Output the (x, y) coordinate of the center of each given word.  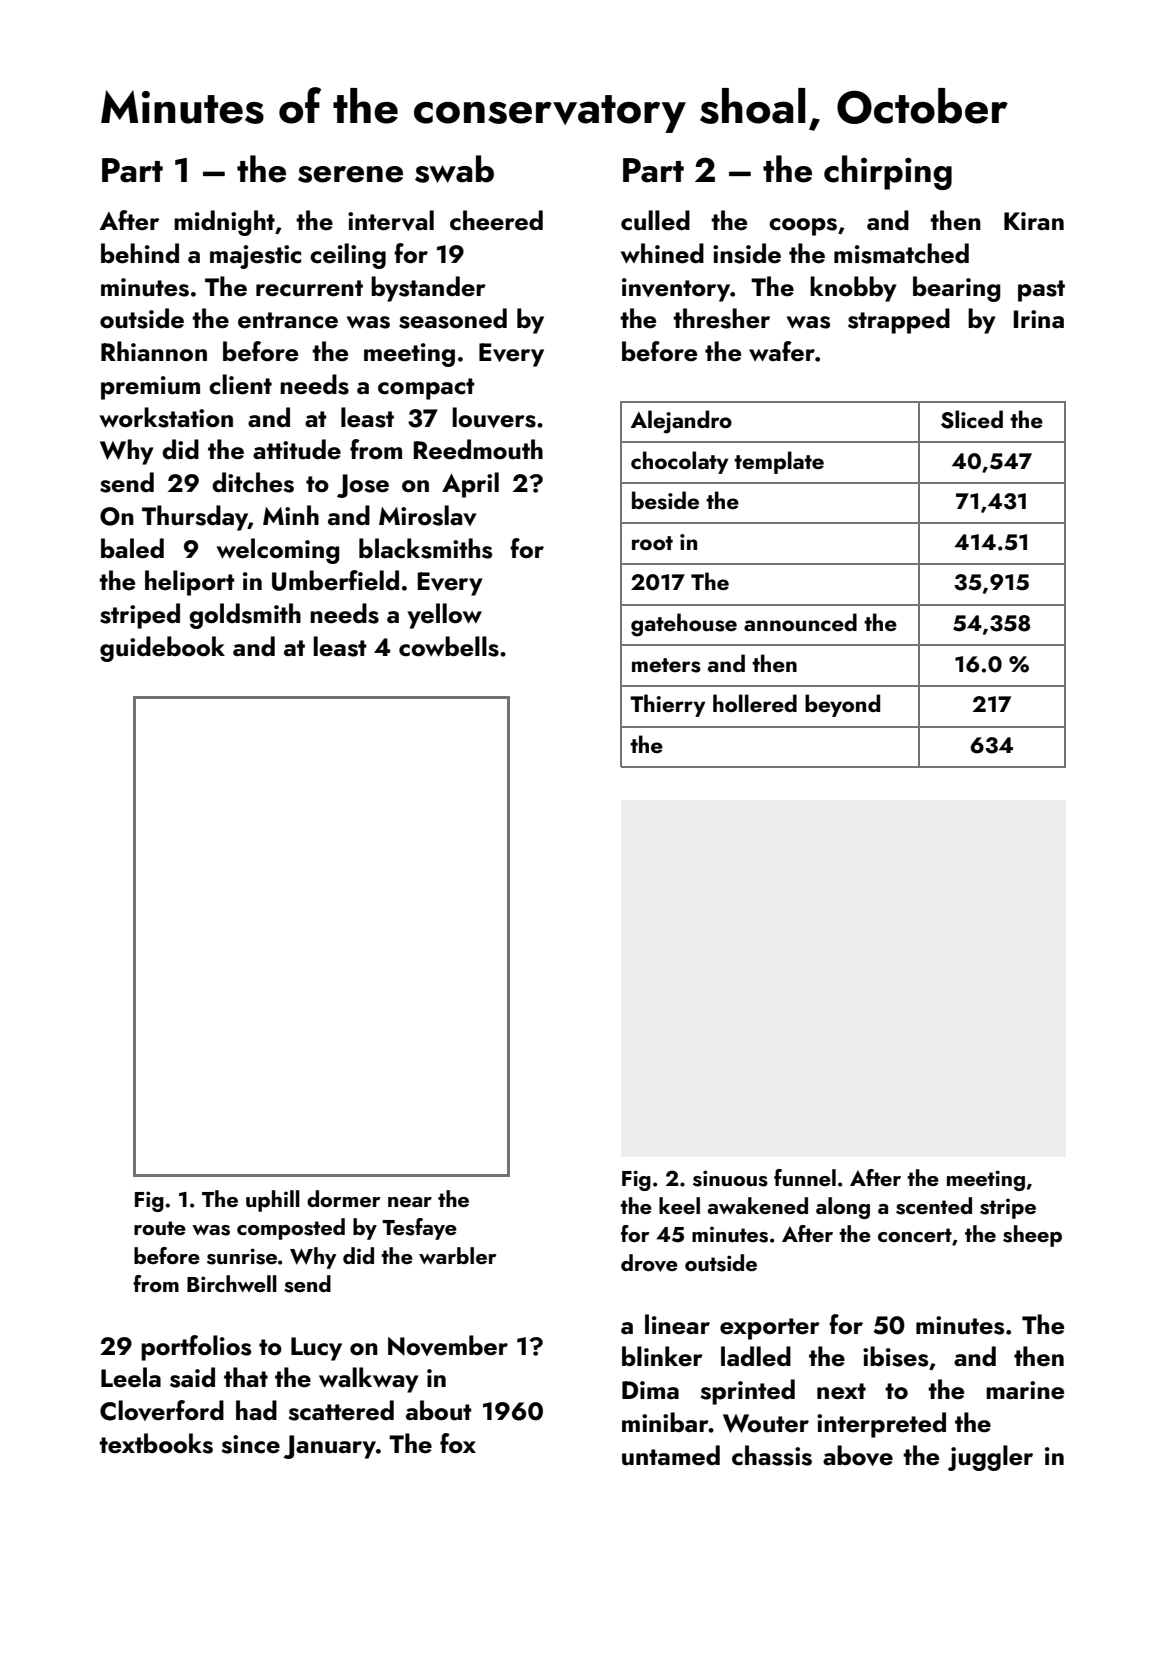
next (841, 1391)
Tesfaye (419, 1229)
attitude (297, 449)
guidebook (162, 649)
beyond (842, 705)
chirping (888, 172)
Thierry (667, 705)
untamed (671, 1455)
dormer (343, 1198)
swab (454, 169)
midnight (224, 223)
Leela (131, 1377)
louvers (494, 417)
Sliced (972, 419)
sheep (1032, 1236)
